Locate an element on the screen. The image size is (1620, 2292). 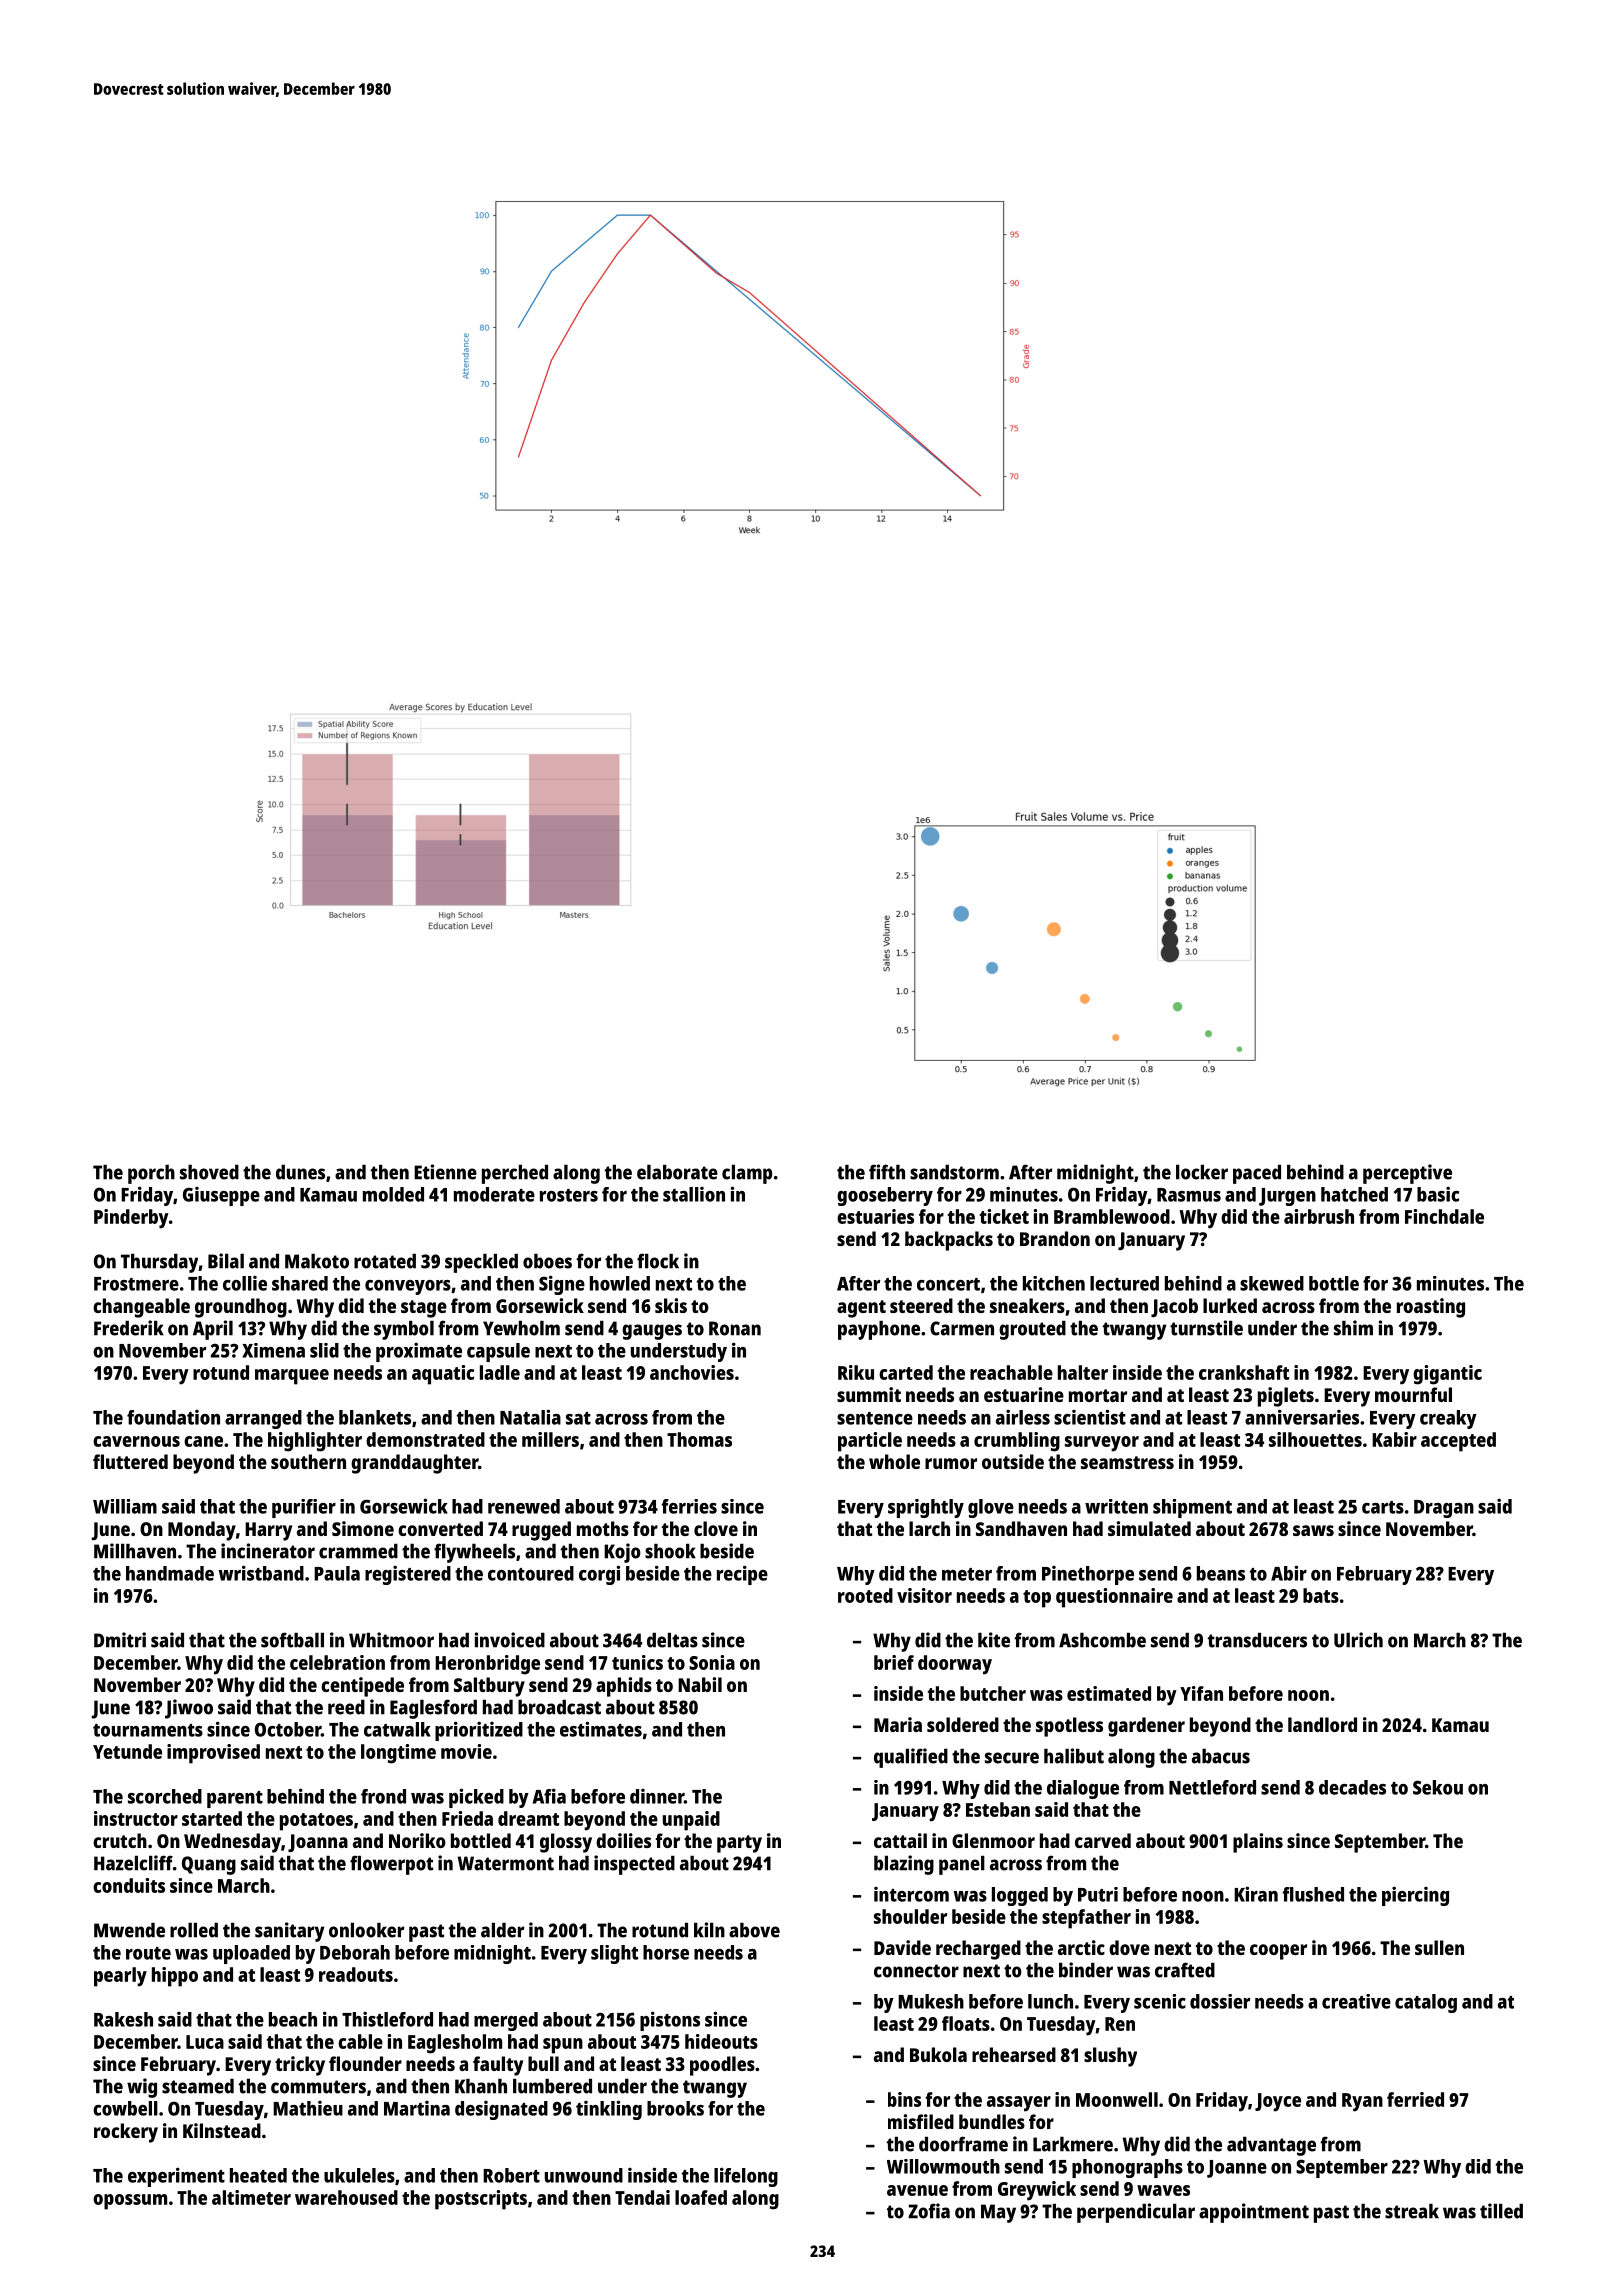
recipe is located at coordinates (742, 1575).
